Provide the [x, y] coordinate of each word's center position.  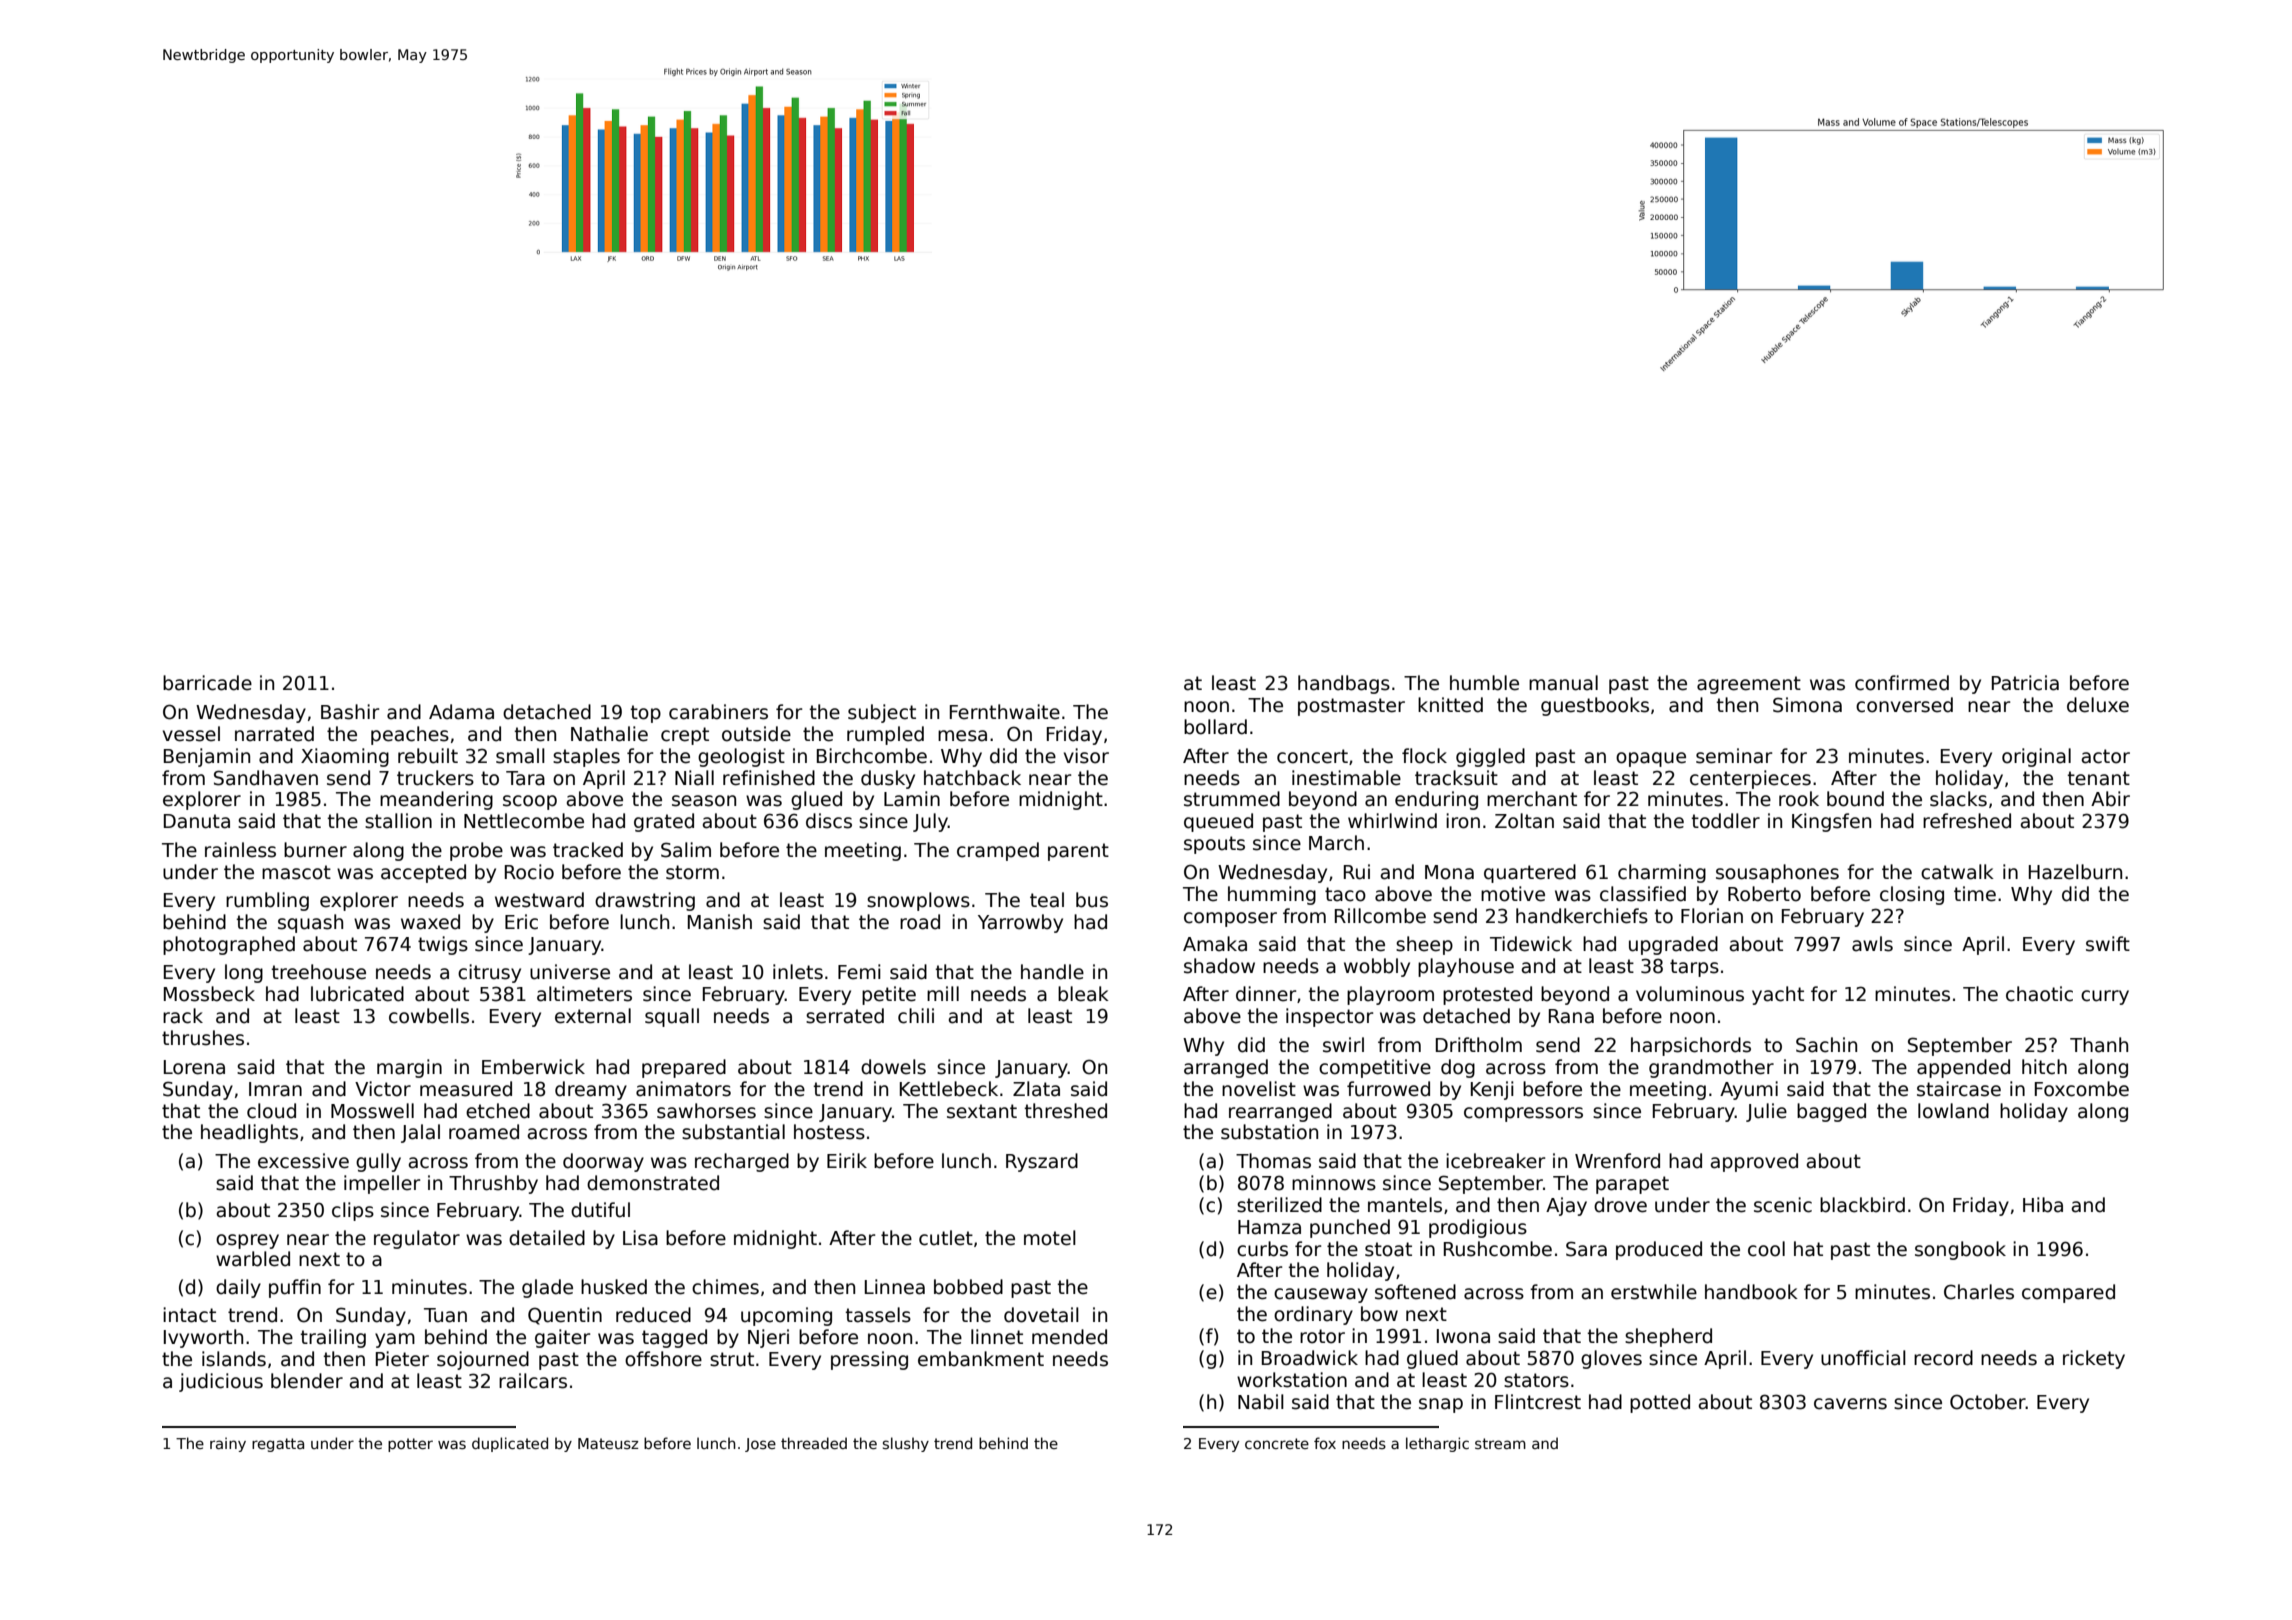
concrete [1277, 1443]
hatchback [972, 778]
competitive [1375, 1068]
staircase [1959, 1089]
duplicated [510, 1444]
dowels [893, 1067]
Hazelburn [2075, 872]
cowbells [429, 1016]
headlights [249, 1133]
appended [1963, 1068]
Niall [694, 778]
